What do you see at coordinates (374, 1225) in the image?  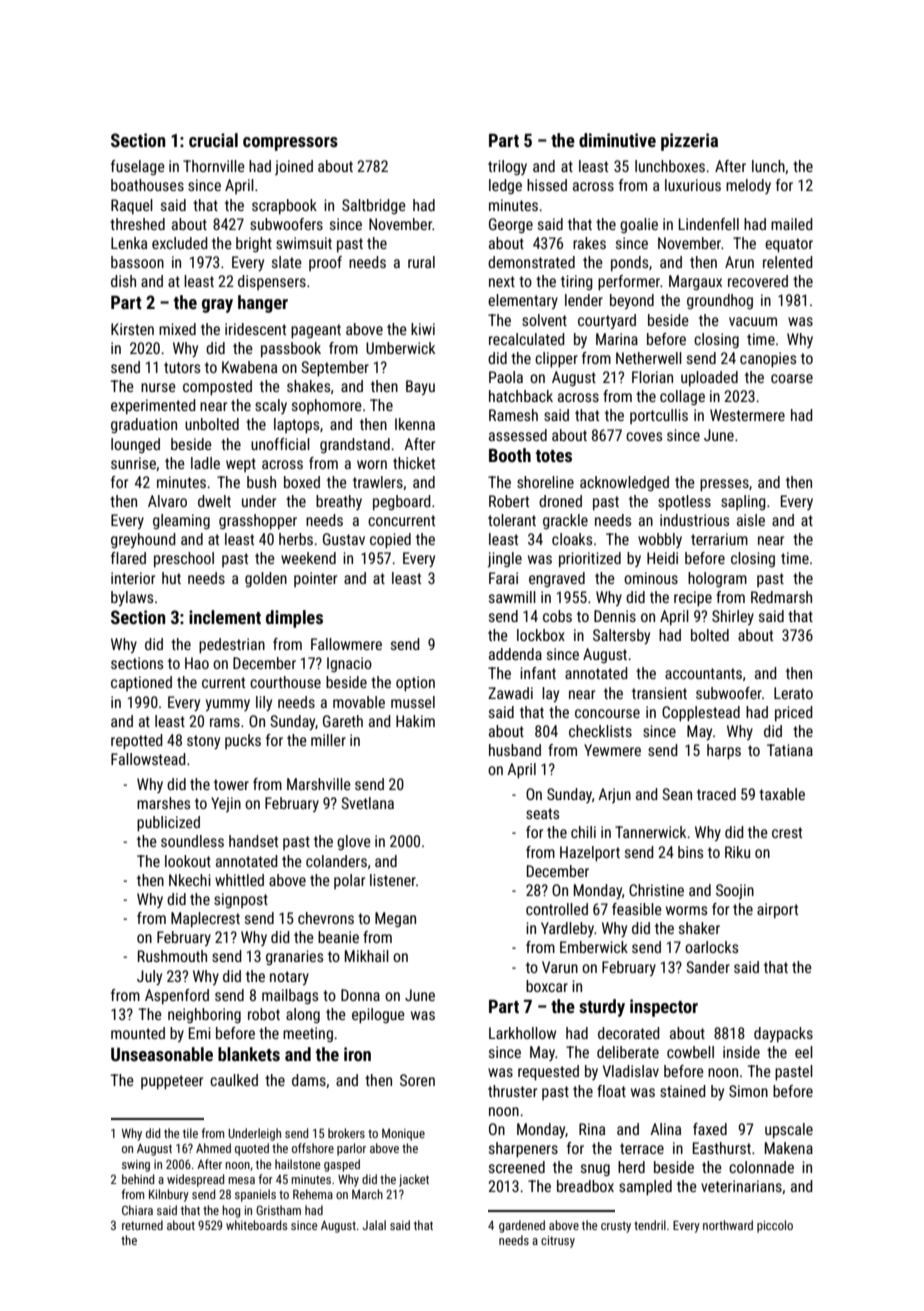 I see `Jalal` at bounding box center [374, 1225].
